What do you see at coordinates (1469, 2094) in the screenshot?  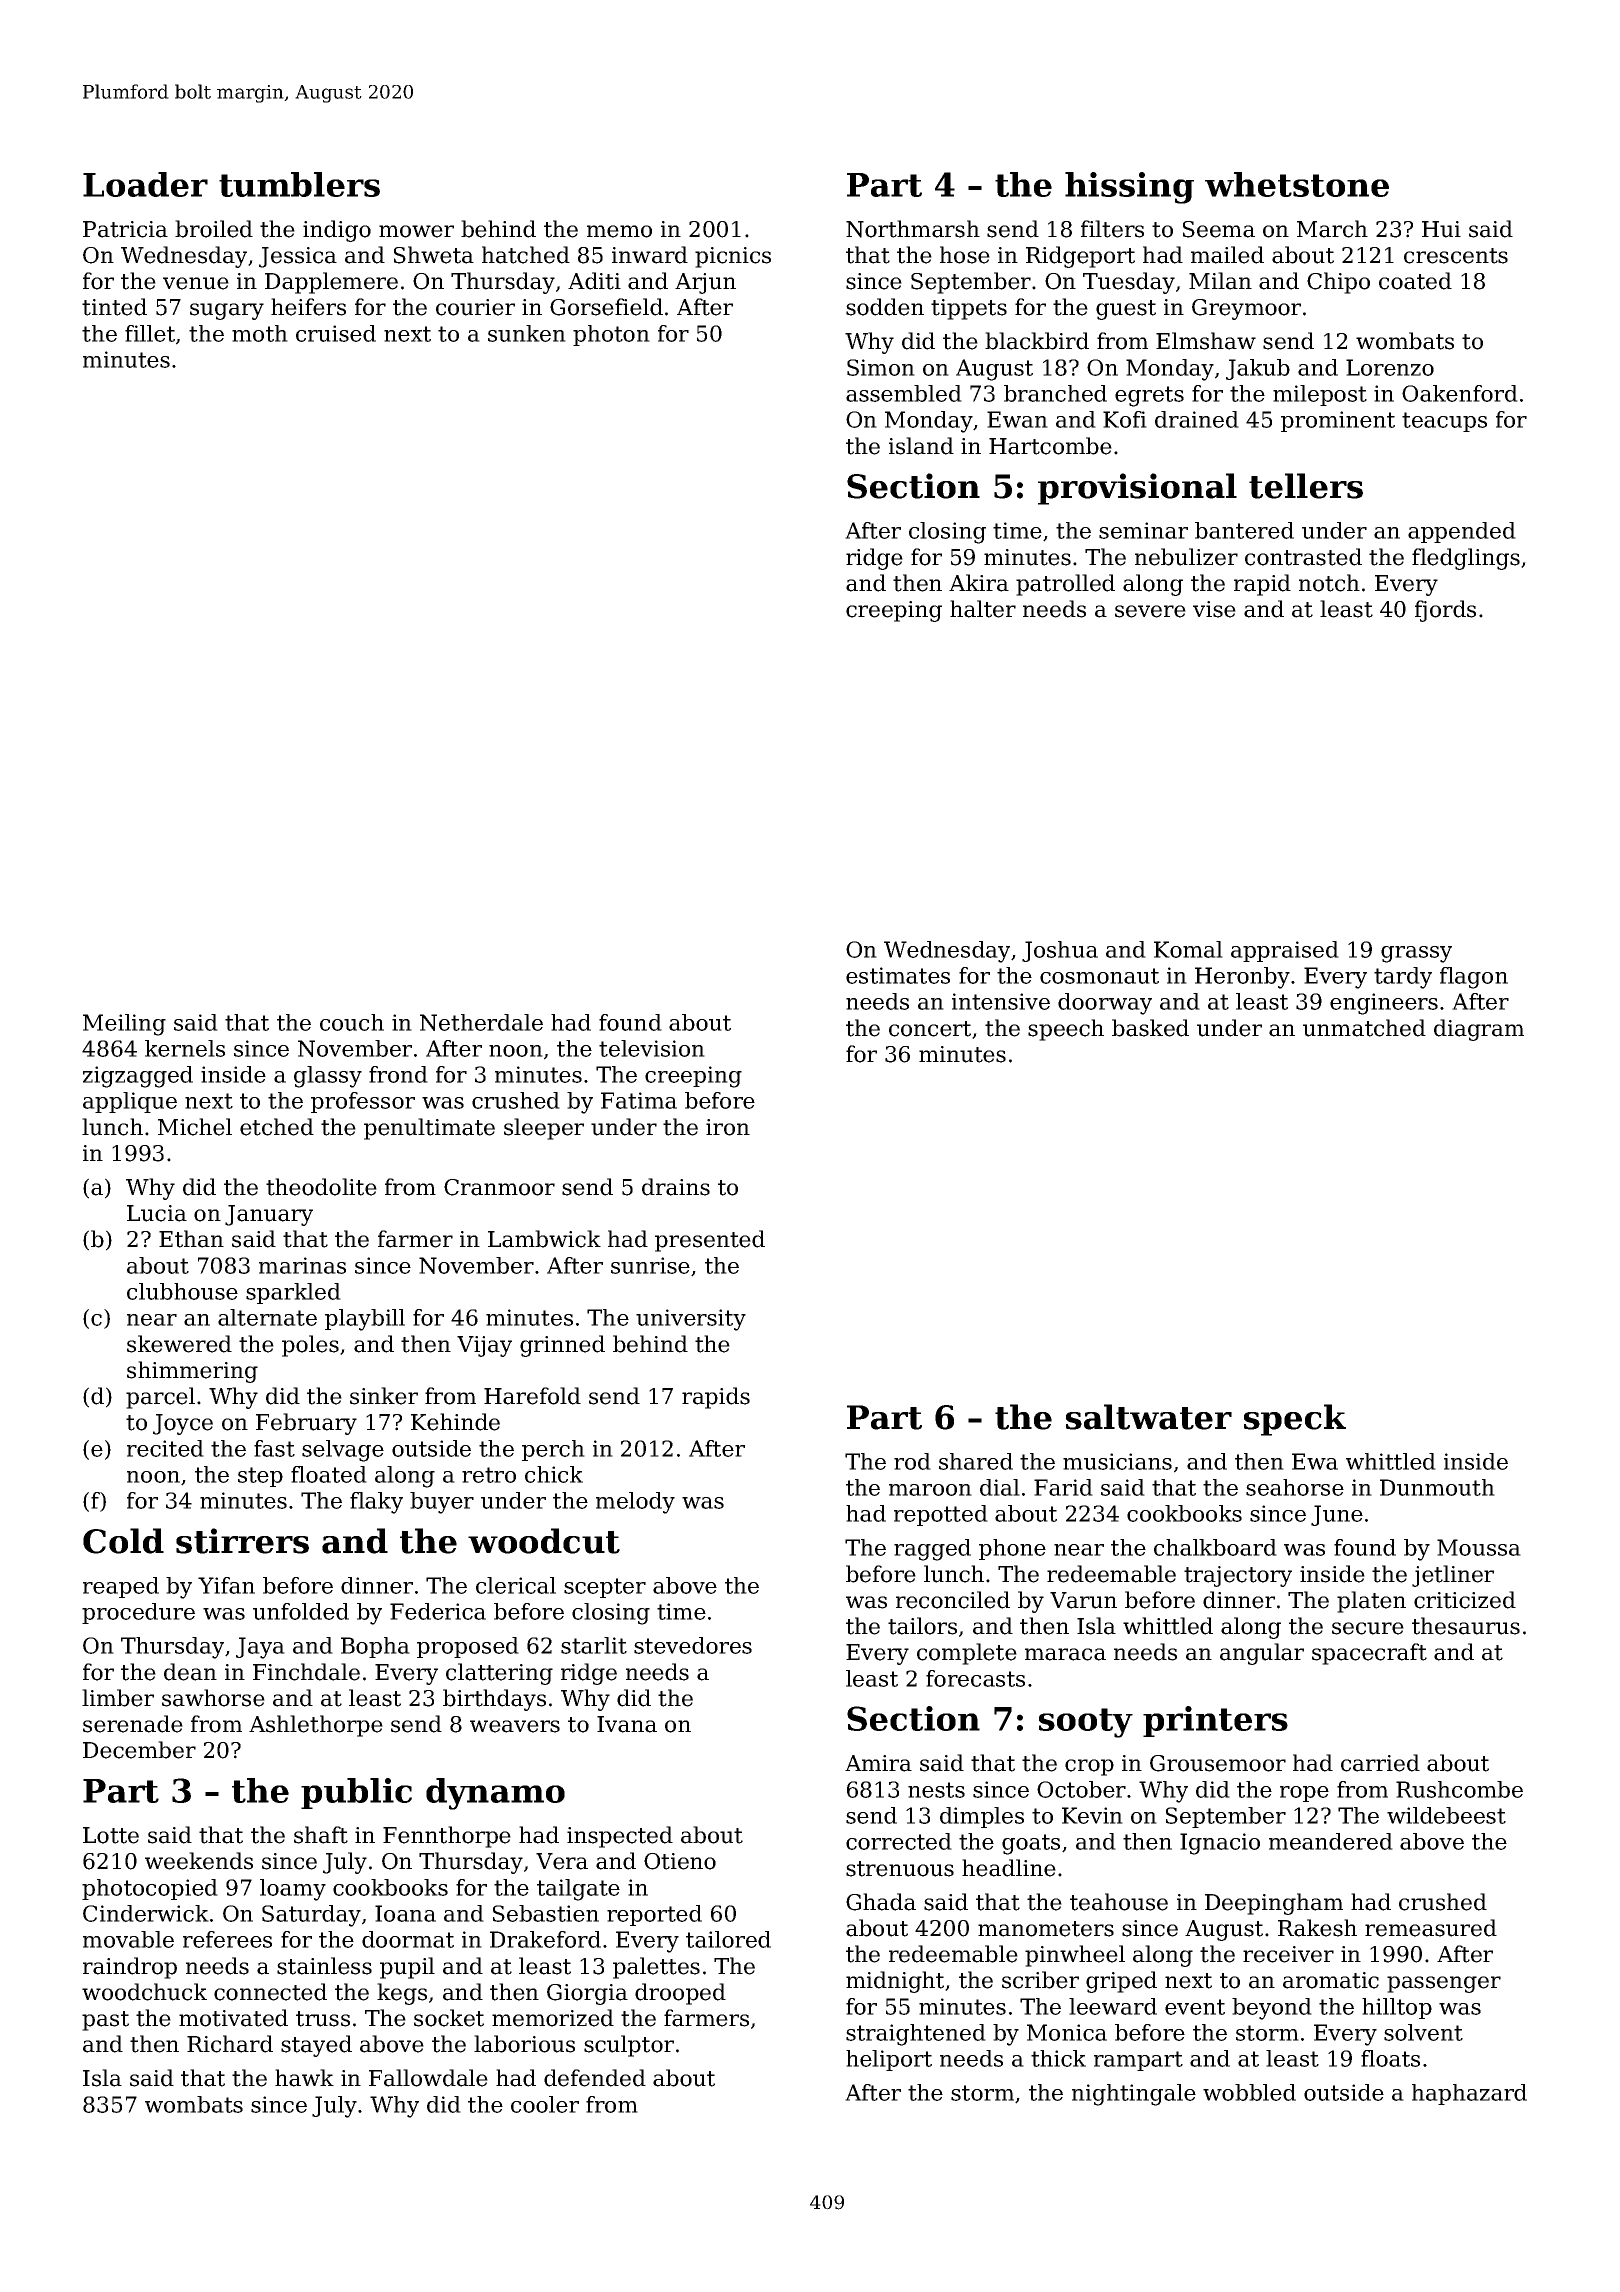 I see `haphazard` at bounding box center [1469, 2094].
